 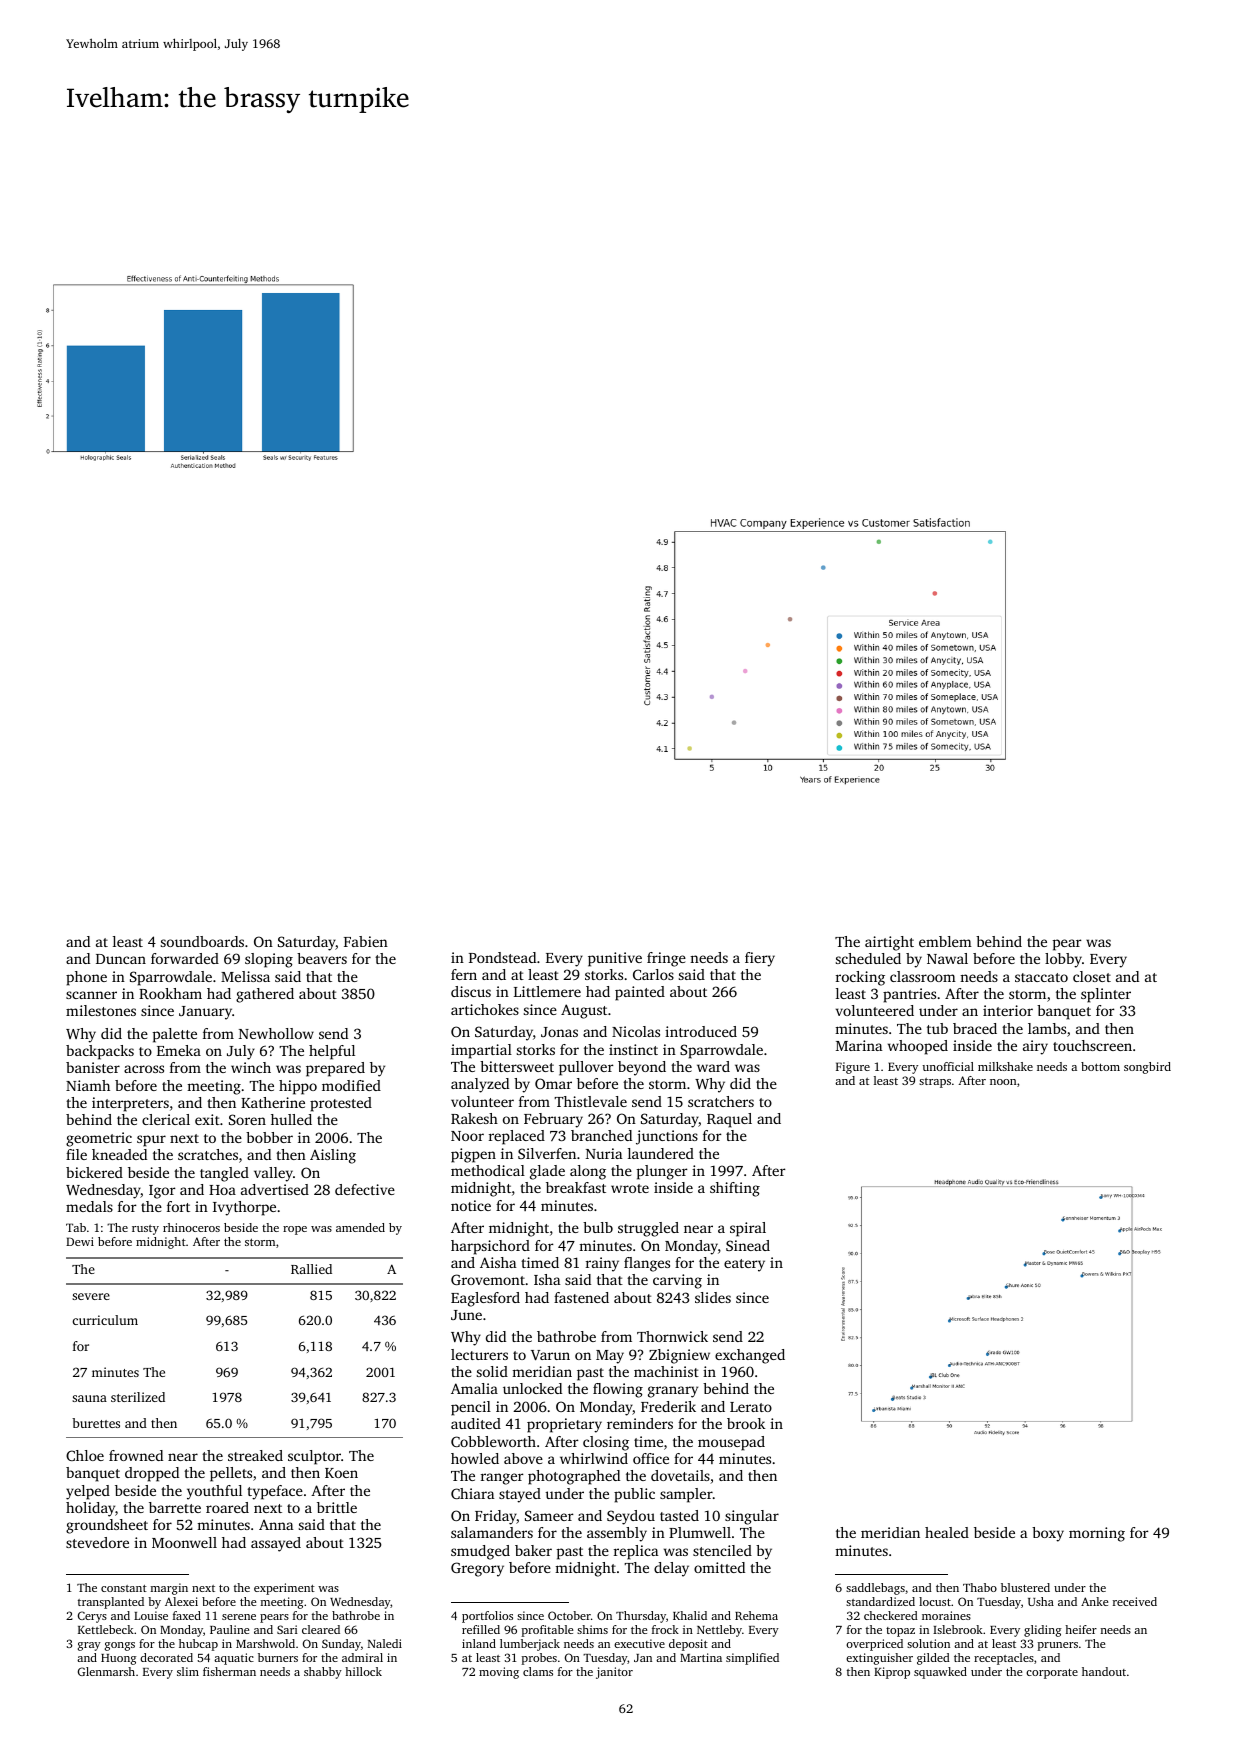 I want to click on curriculum, so click(x=105, y=1320).
